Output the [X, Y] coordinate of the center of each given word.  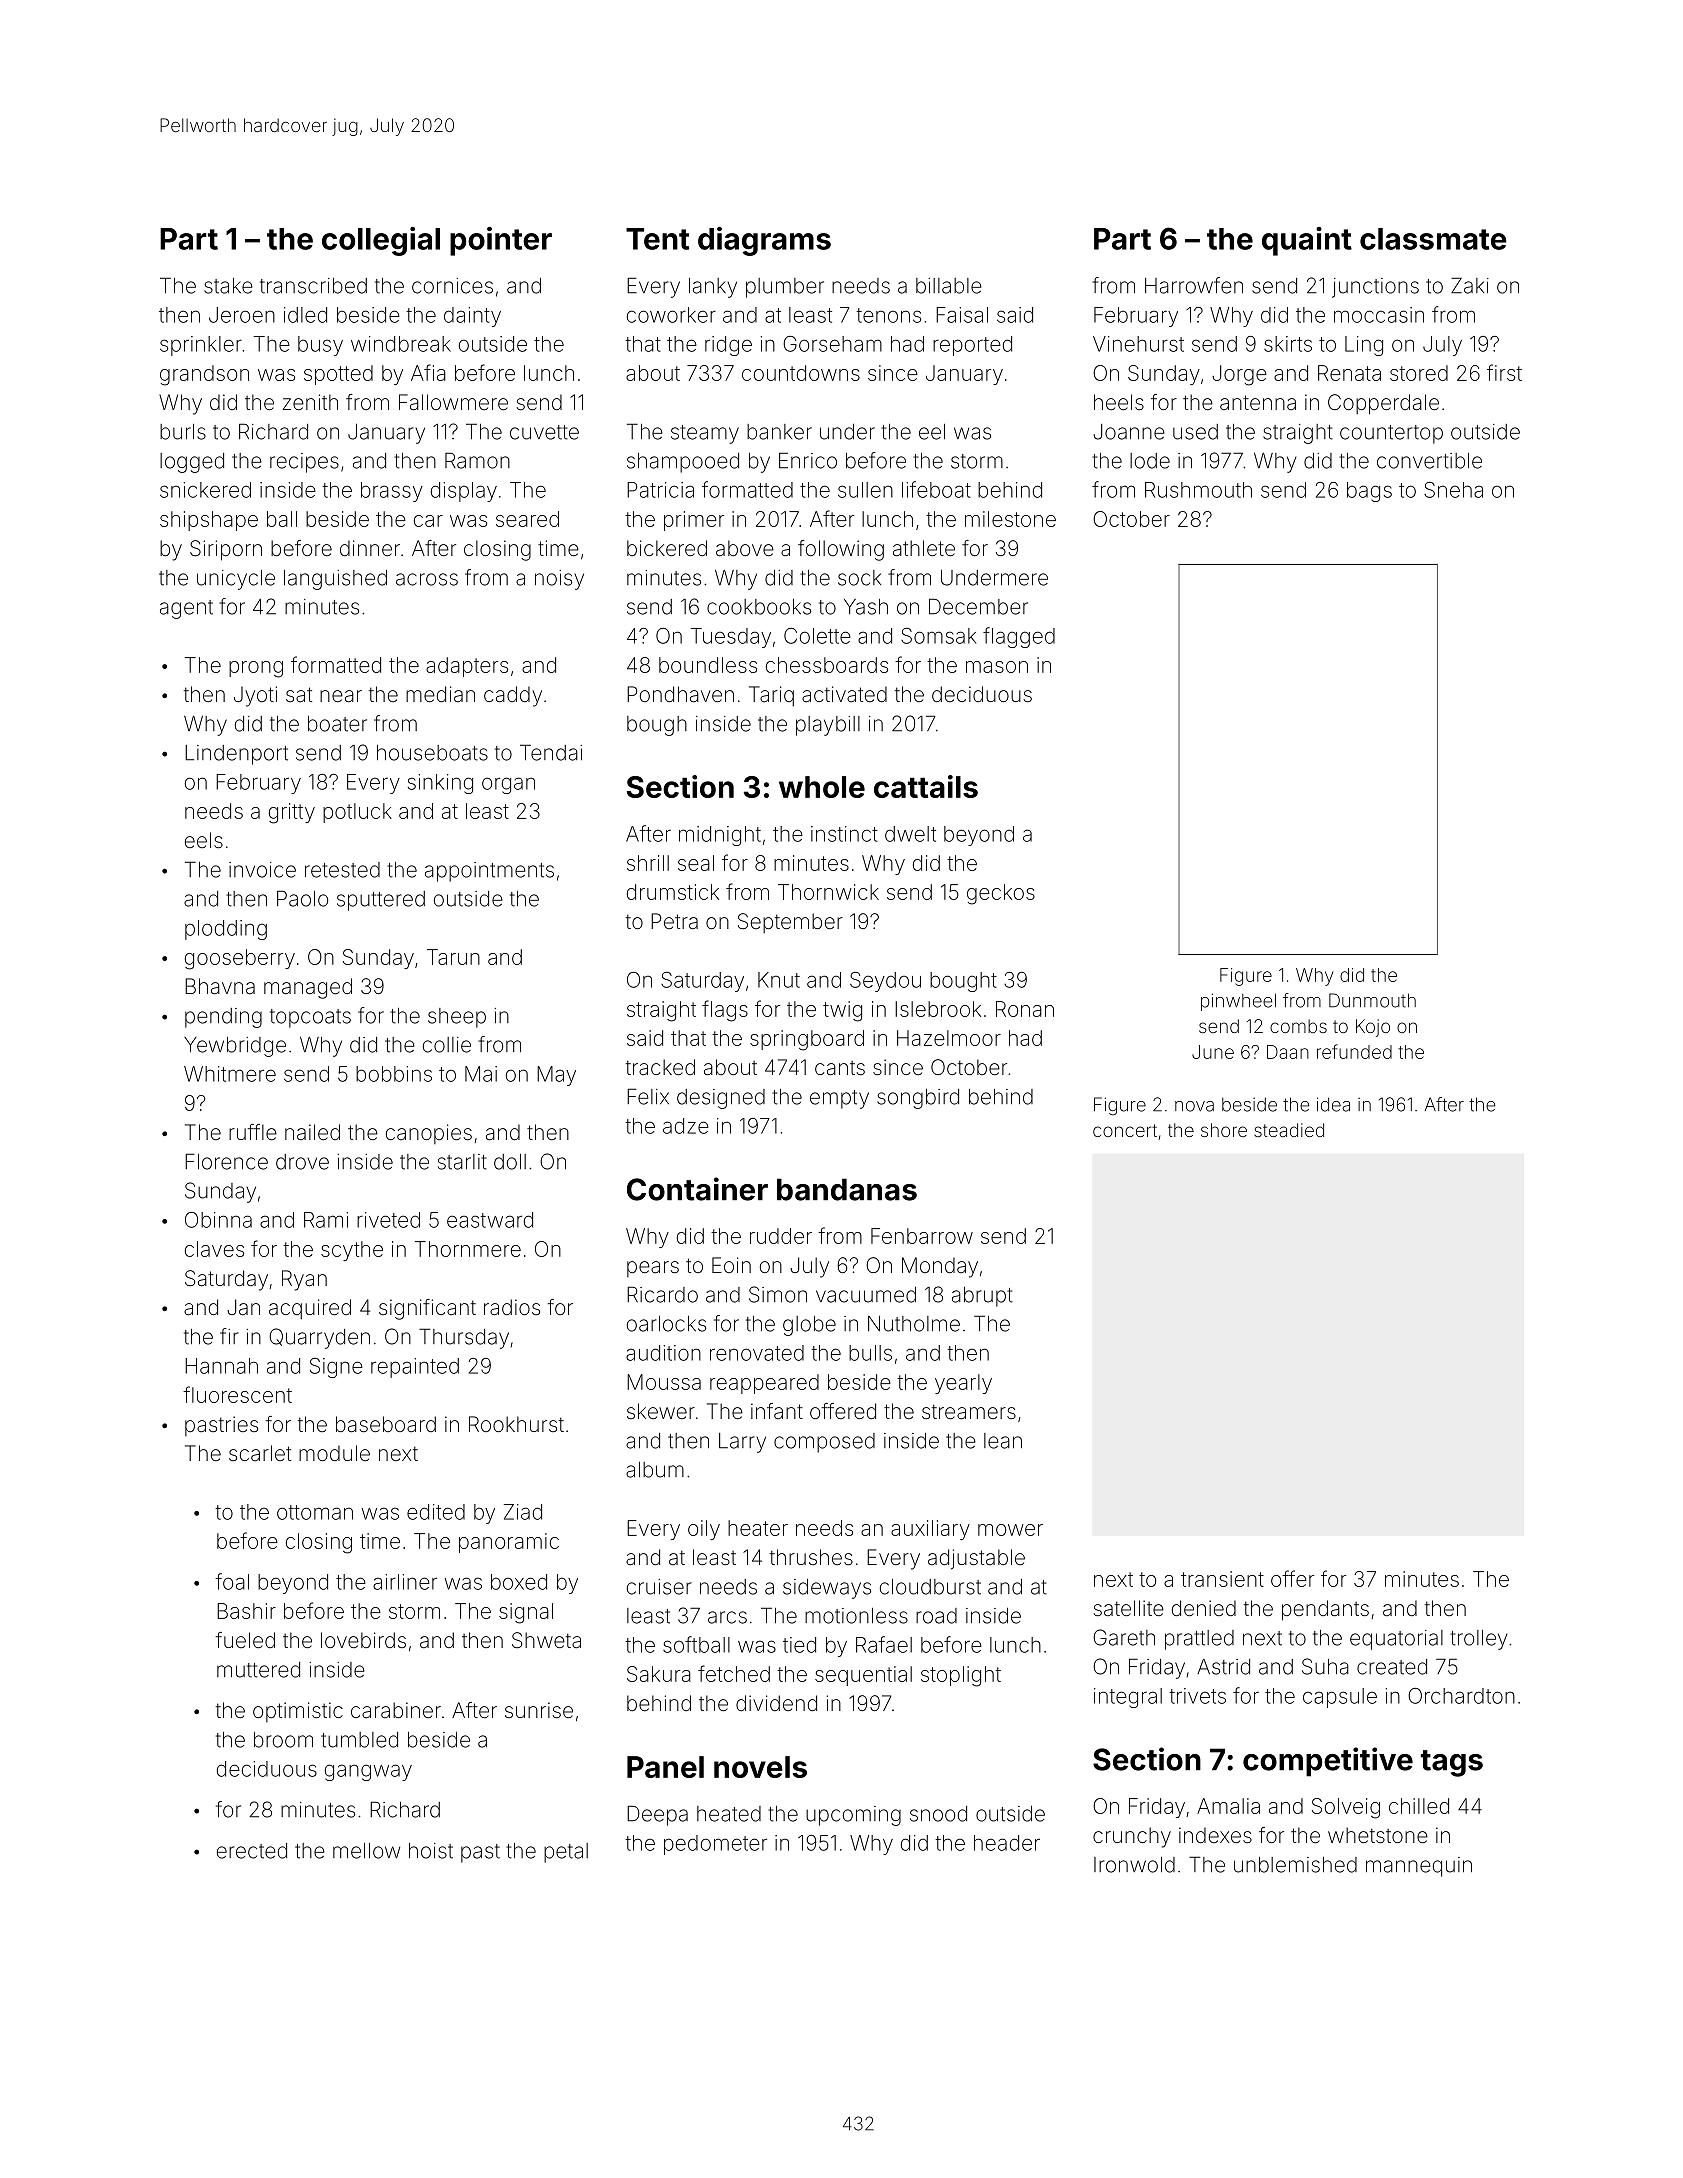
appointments [489, 872]
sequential [863, 1676]
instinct [844, 834]
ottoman [315, 1512]
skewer [661, 1411]
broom [283, 1740]
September [790, 923]
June [1213, 1052]
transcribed [313, 286]
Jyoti [255, 696]
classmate [1433, 239]
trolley [1479, 1640]
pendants [1325, 1610]
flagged [1019, 637]
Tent [657, 239]
